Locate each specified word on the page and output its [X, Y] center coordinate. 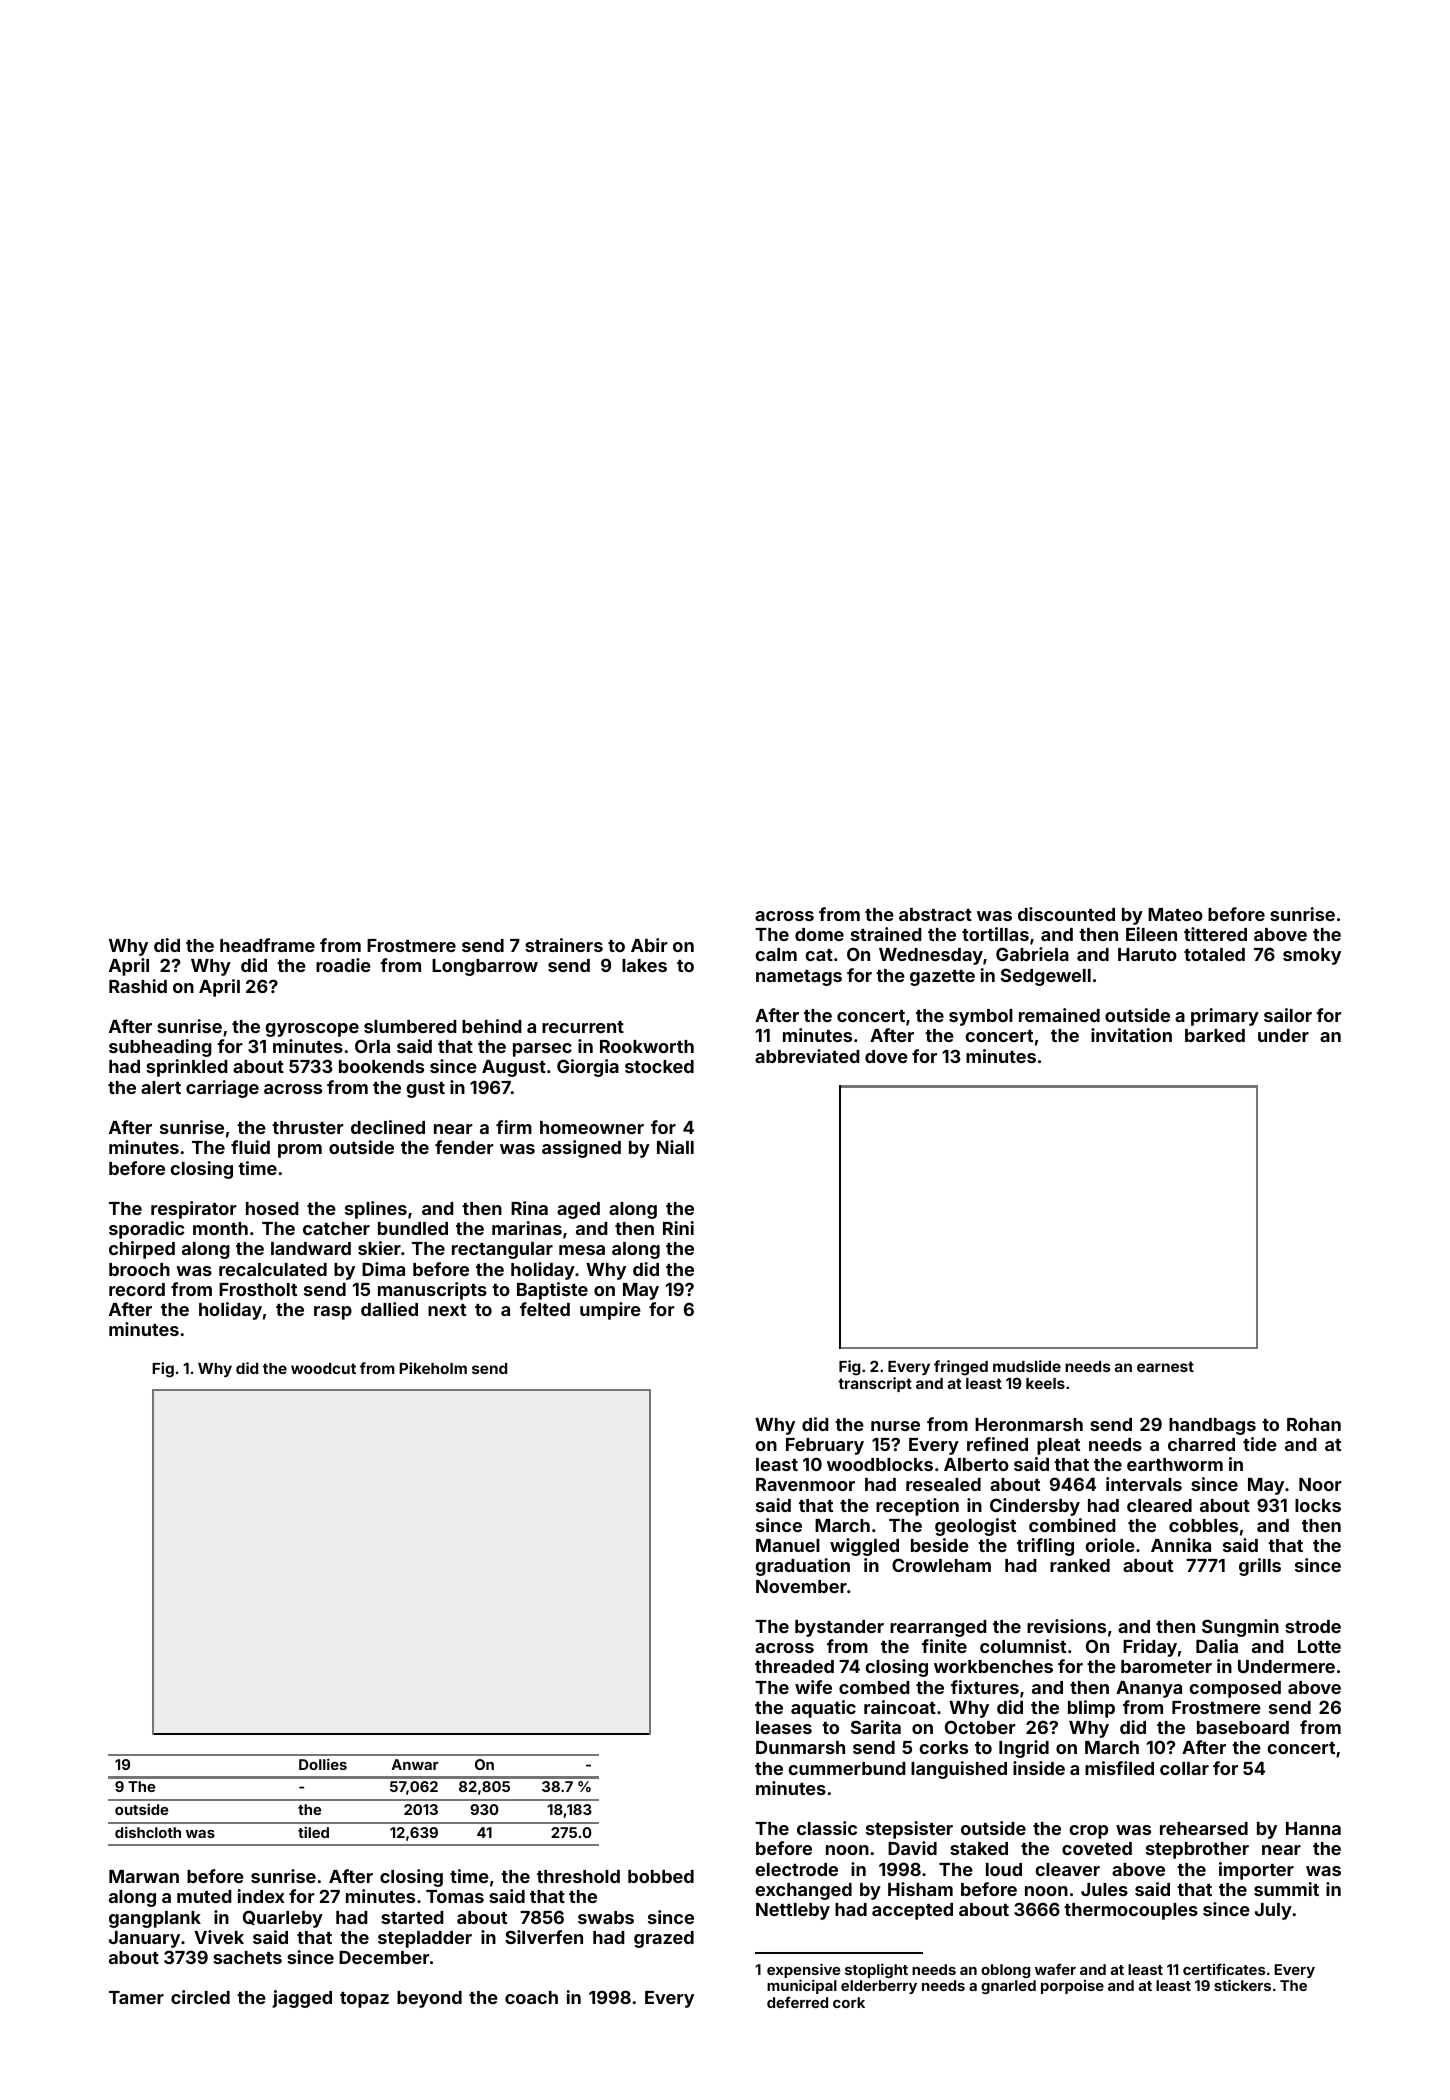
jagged [302, 1999]
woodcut [323, 1368]
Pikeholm [433, 1368]
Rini [678, 1228]
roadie [343, 965]
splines [376, 1210]
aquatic [823, 1709]
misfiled [1119, 1768]
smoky [1312, 956]
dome [819, 934]
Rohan [1314, 1424]
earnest [1165, 1366]
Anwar [415, 1764]
